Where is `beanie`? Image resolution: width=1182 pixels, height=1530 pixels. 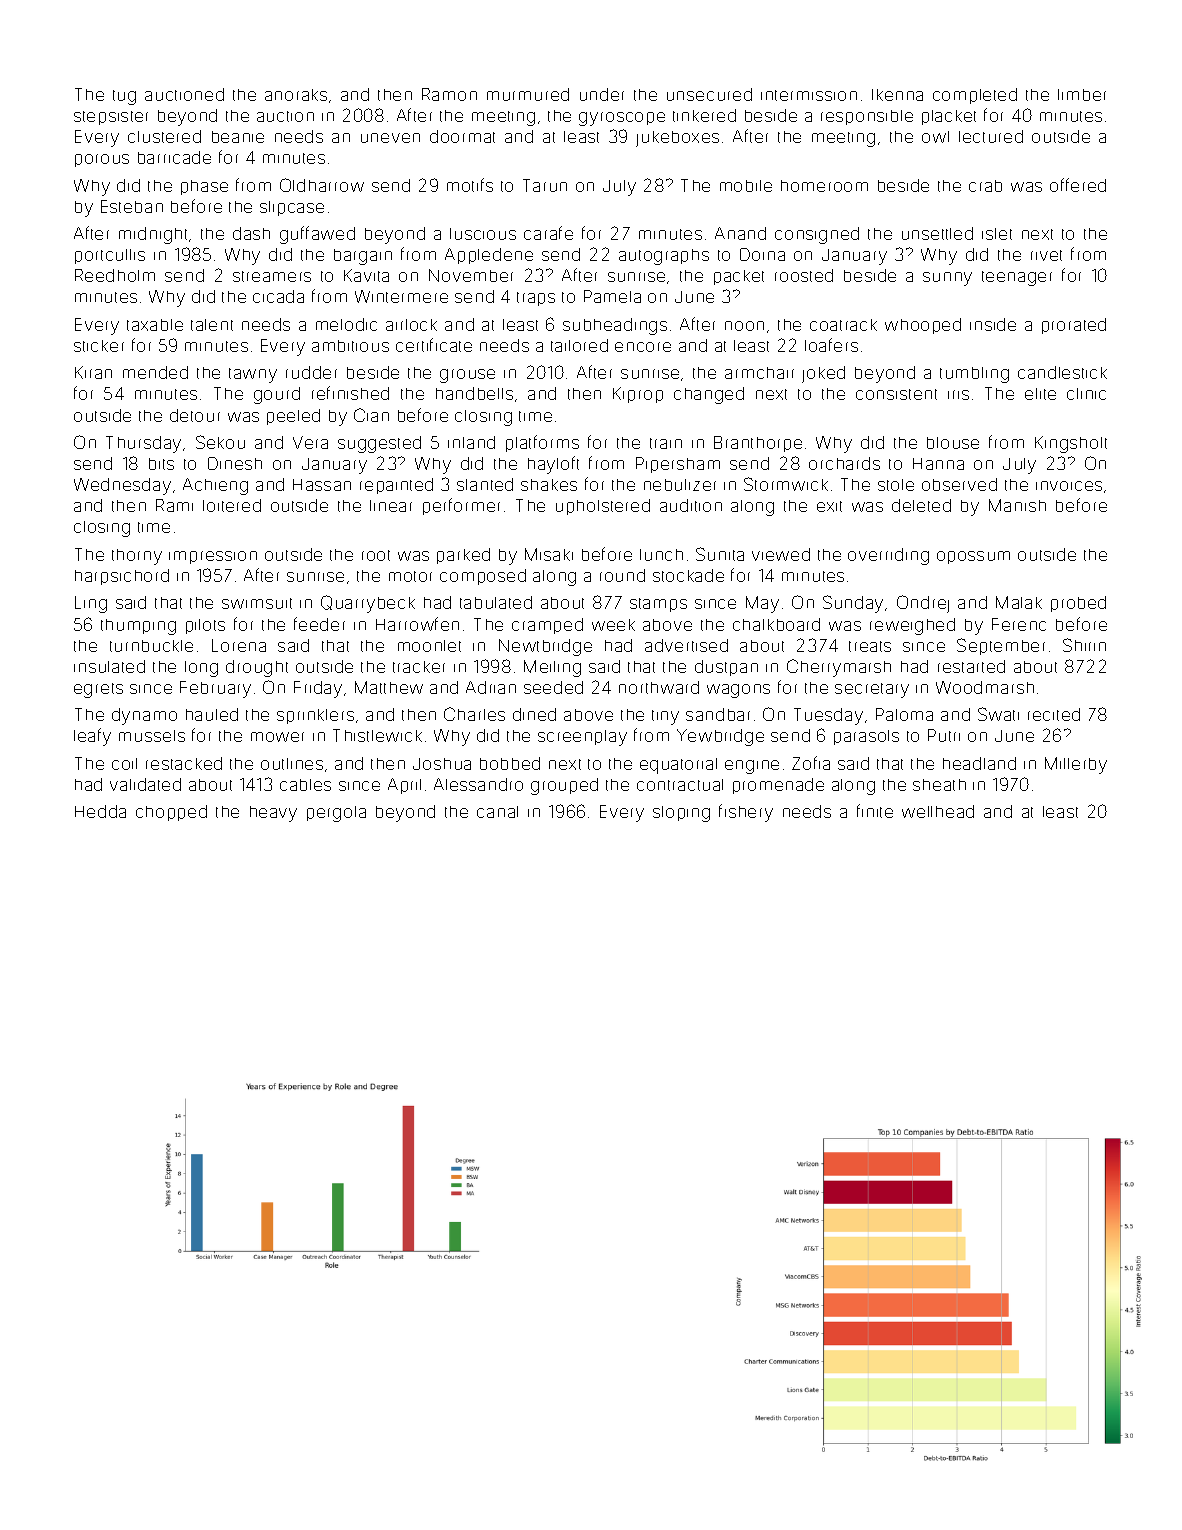 beanie is located at coordinates (238, 137).
